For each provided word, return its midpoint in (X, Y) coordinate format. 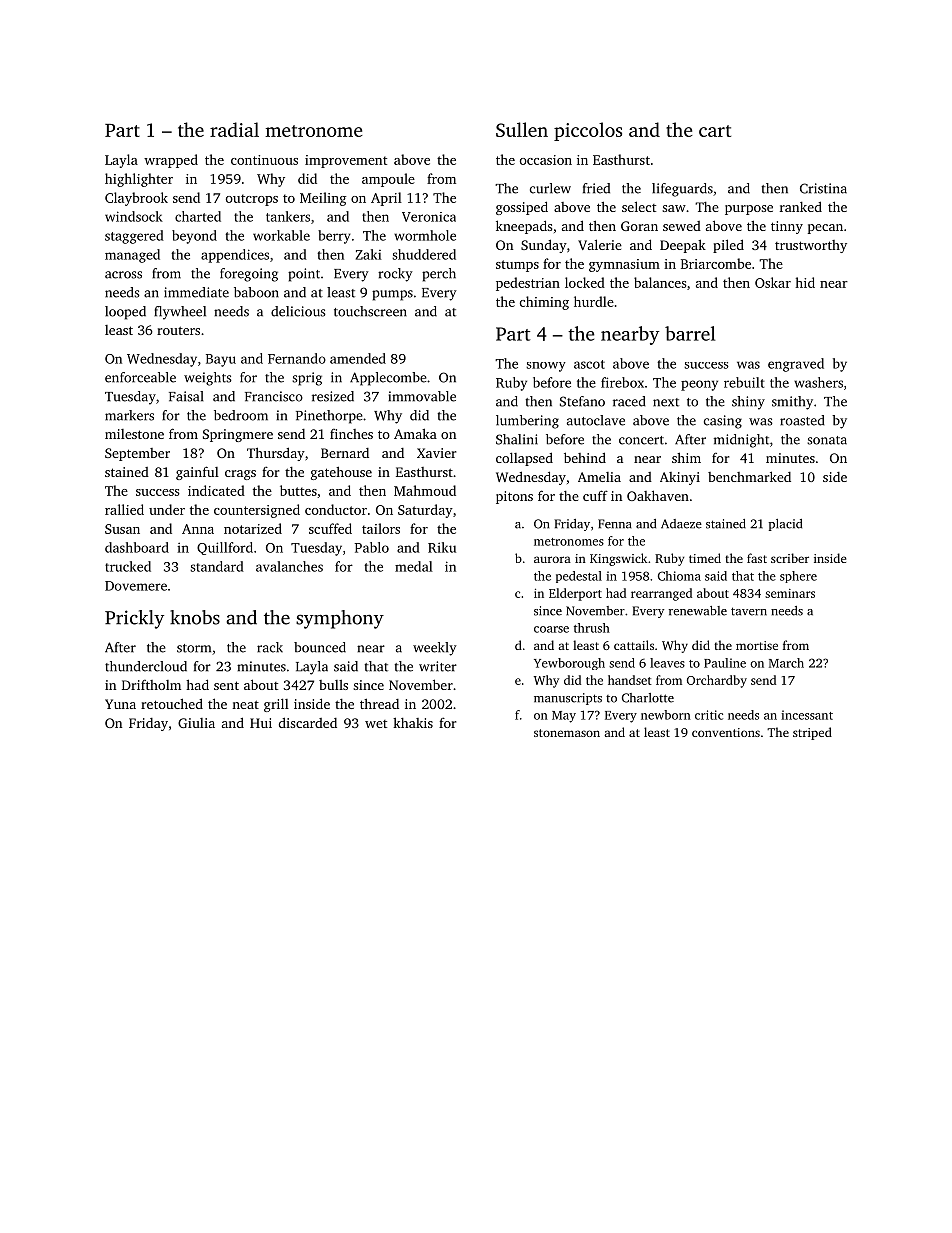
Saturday (425, 511)
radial (234, 129)
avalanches (289, 566)
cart (715, 131)
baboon (256, 292)
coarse (551, 629)
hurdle (594, 301)
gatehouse (341, 473)
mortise (757, 645)
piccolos (588, 131)
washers (818, 382)
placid (785, 525)
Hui (261, 723)
